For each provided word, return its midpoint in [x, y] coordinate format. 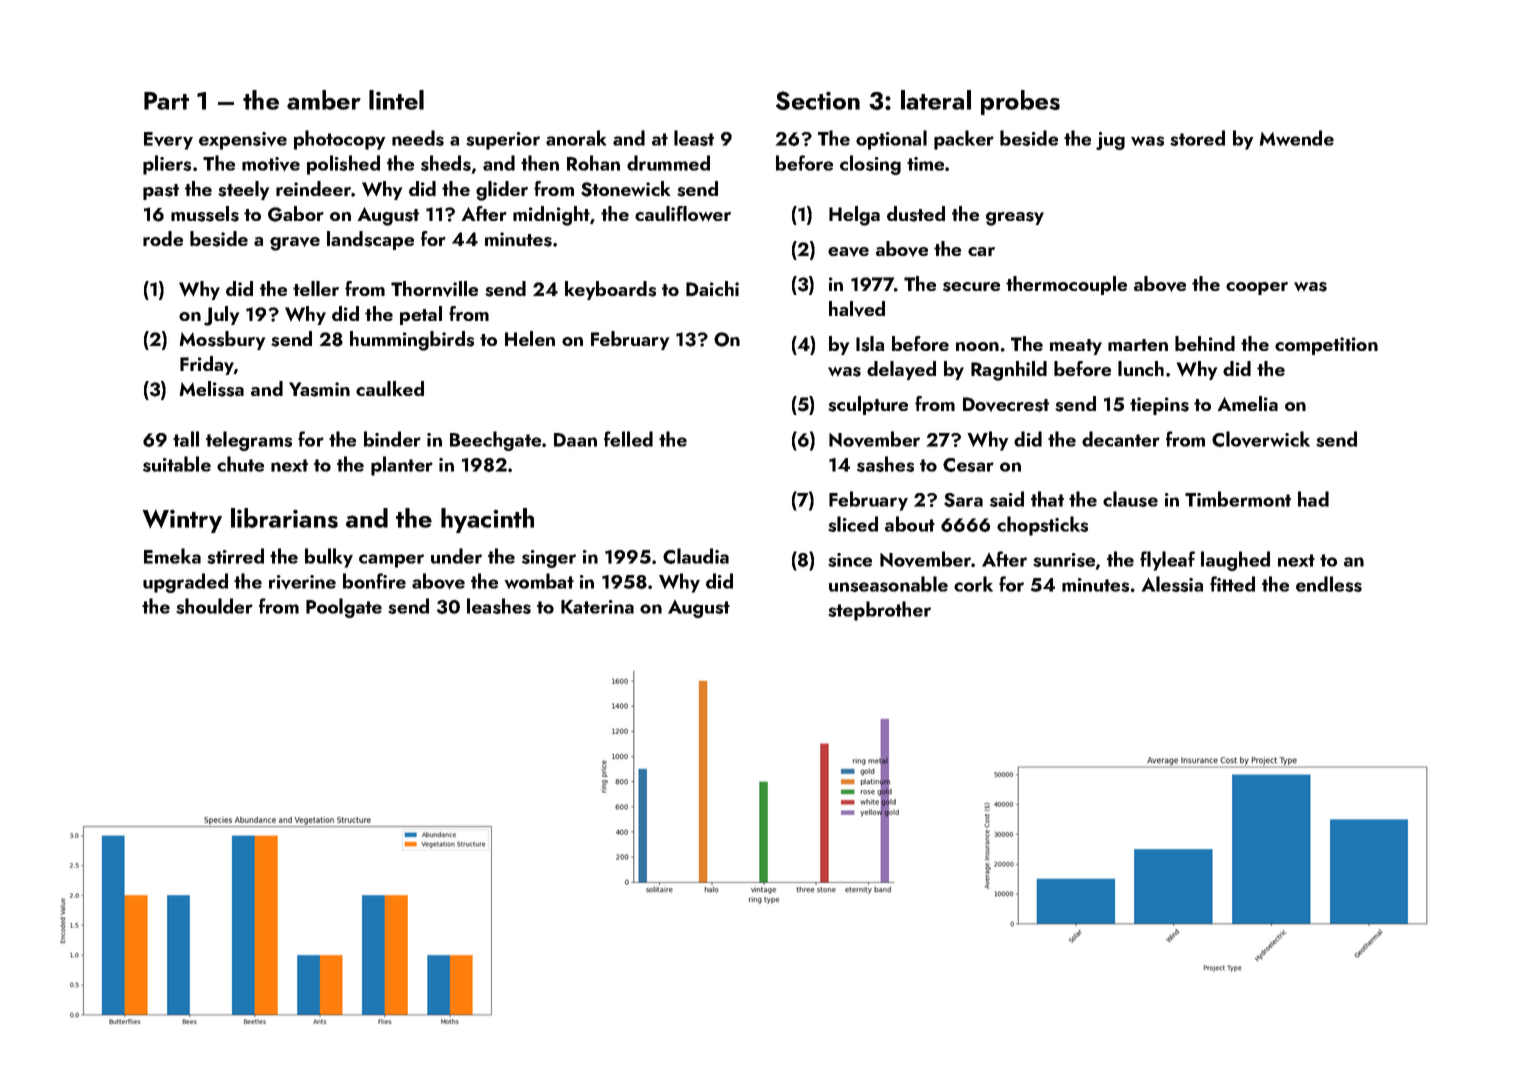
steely [243, 190]
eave [848, 252]
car [981, 251]
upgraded [185, 583]
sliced [853, 524]
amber [324, 100]
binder [392, 439]
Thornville [434, 289]
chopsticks [1042, 526]
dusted [916, 214]
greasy [1015, 219]
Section [818, 100]
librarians [284, 518]
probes [1020, 102]
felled [628, 439]
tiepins [1159, 406]
